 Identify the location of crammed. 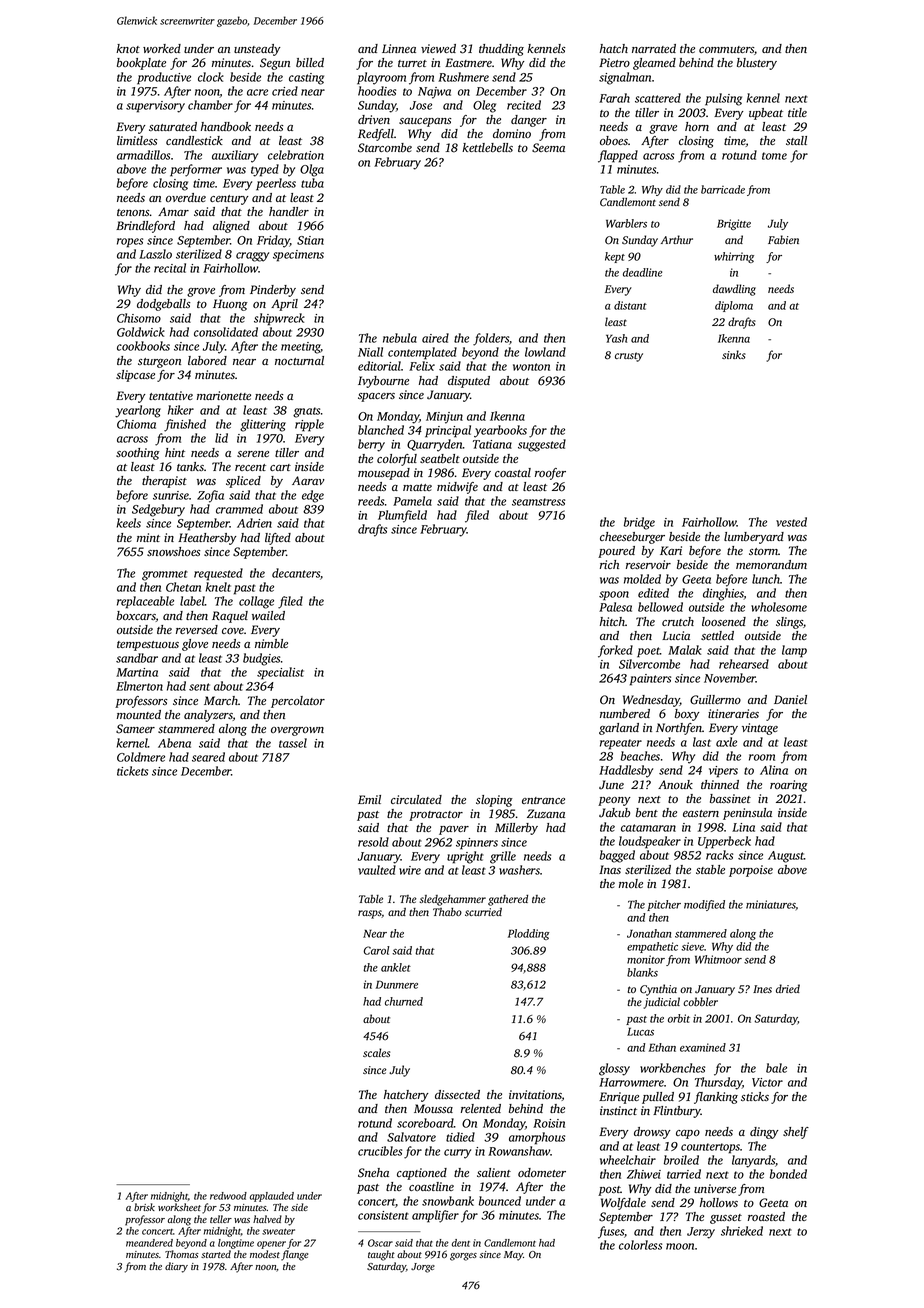
(239, 509).
